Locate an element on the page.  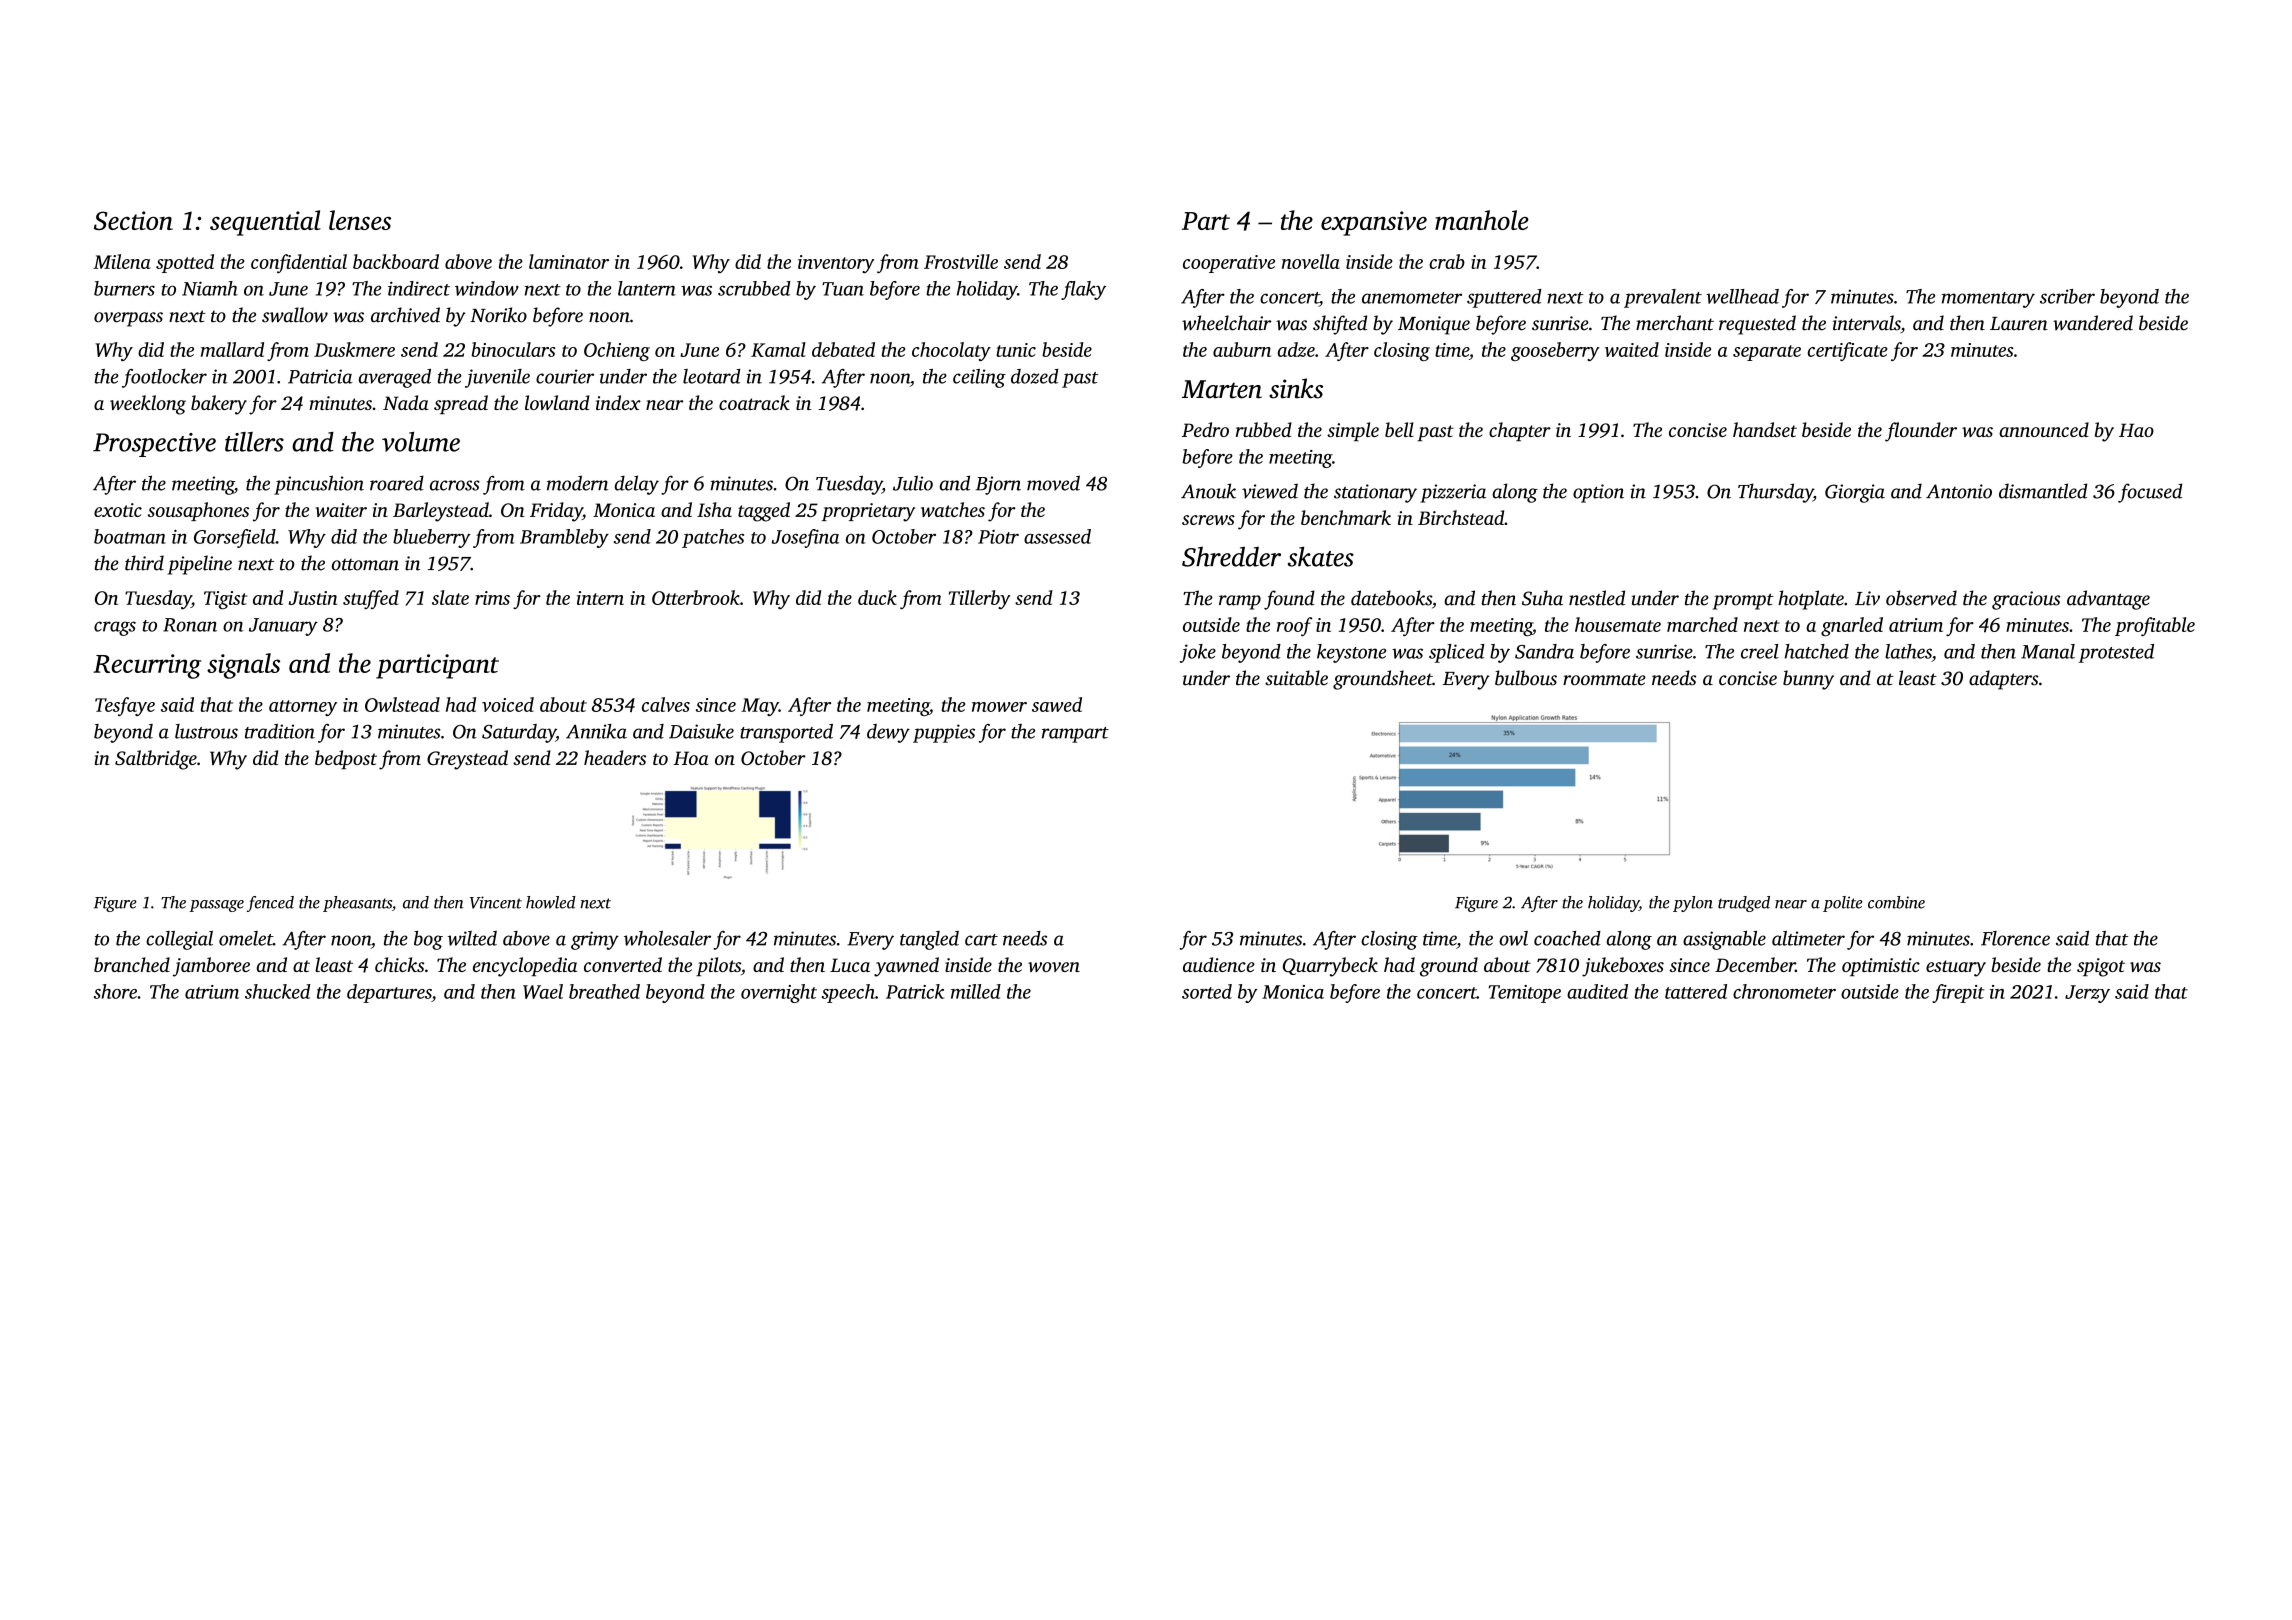
puppies is located at coordinates (944, 733).
